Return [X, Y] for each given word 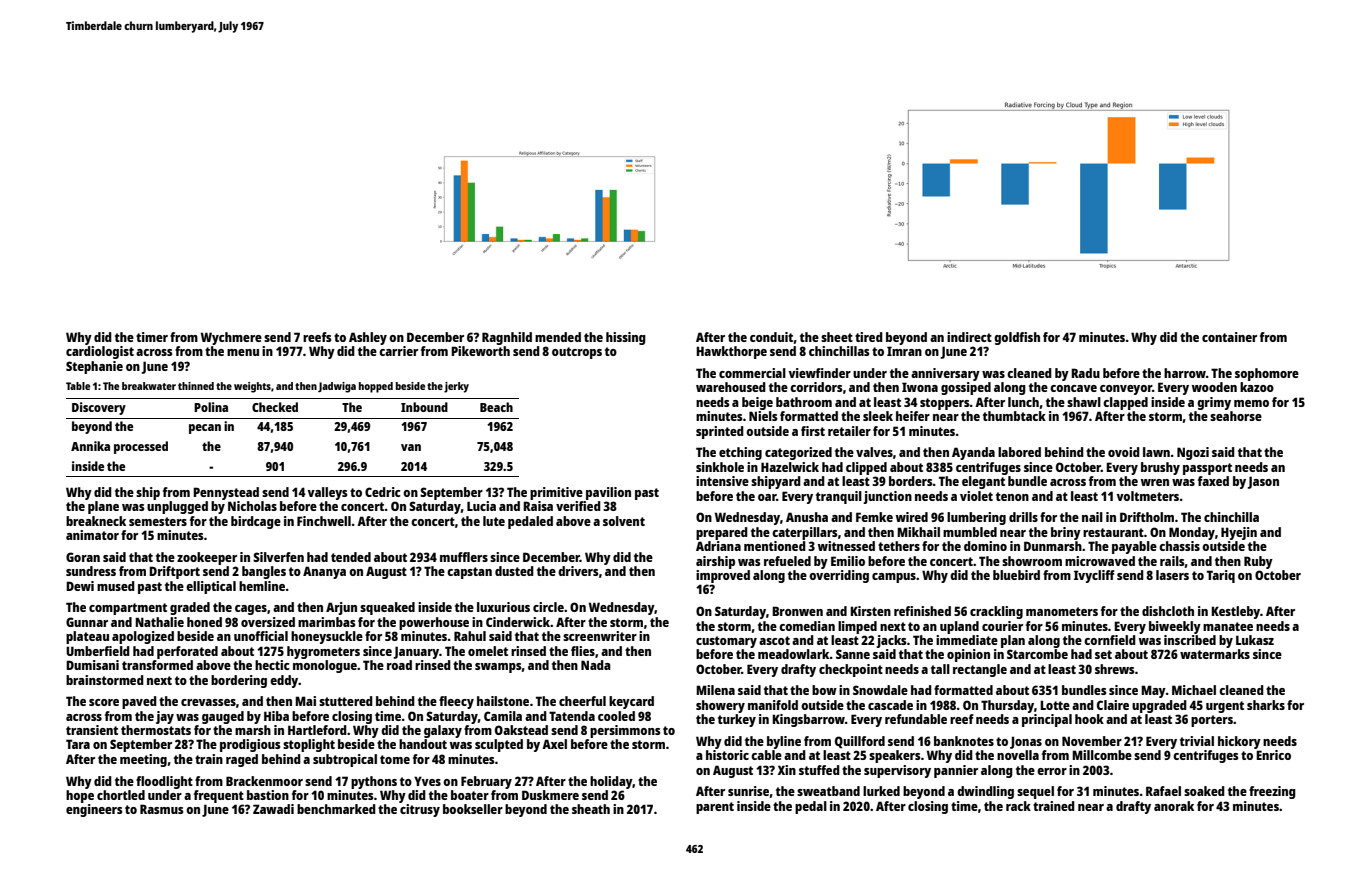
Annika [90, 446]
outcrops [577, 353]
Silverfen [278, 557]
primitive [556, 493]
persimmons [625, 731]
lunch [1023, 402]
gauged [223, 717]
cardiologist [100, 352]
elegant [983, 482]
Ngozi [1193, 453]
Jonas [1026, 742]
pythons [374, 782]
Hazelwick [790, 467]
